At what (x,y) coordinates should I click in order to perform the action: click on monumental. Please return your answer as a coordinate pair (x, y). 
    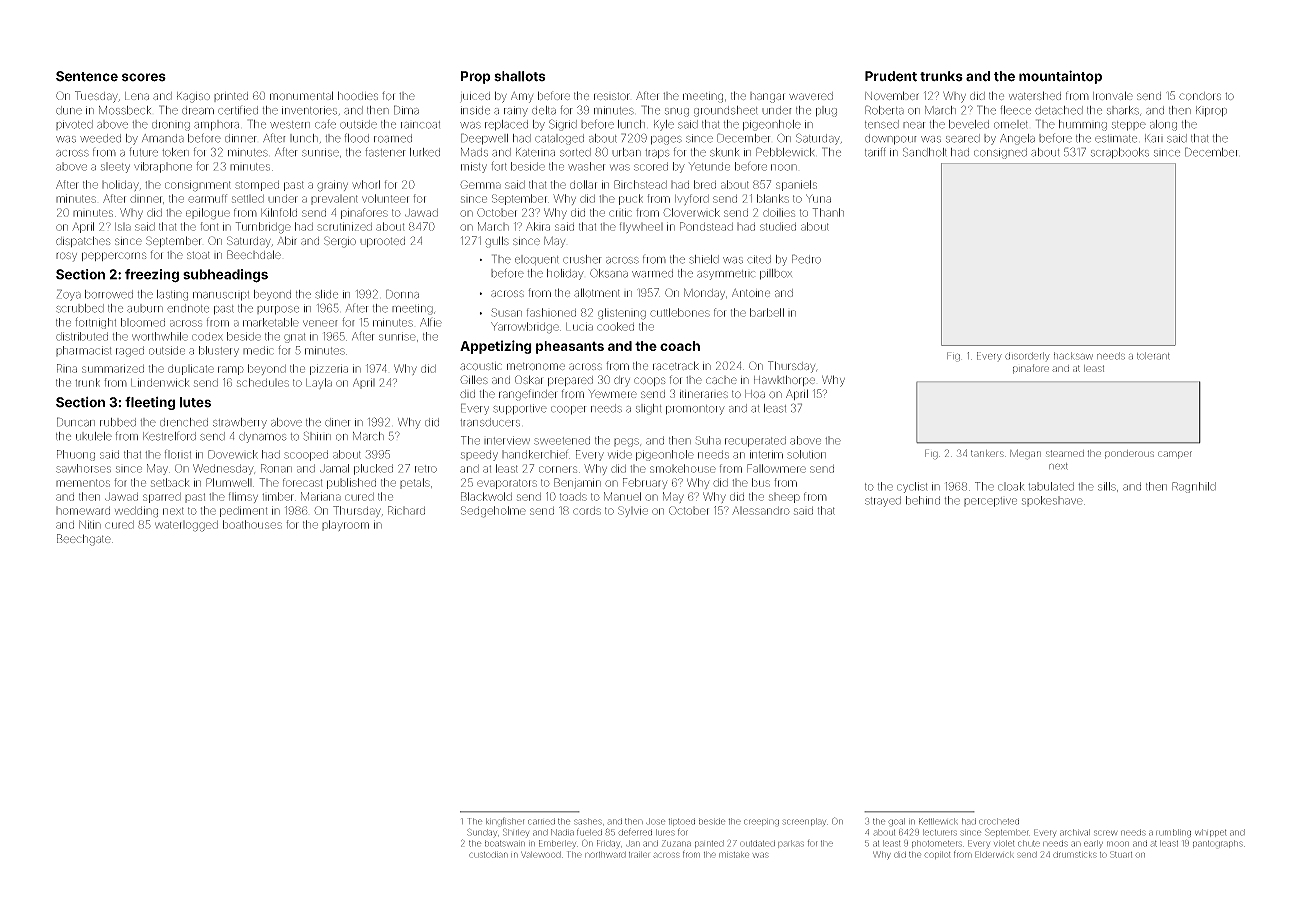
    Looking at the image, I should click on (301, 95).
